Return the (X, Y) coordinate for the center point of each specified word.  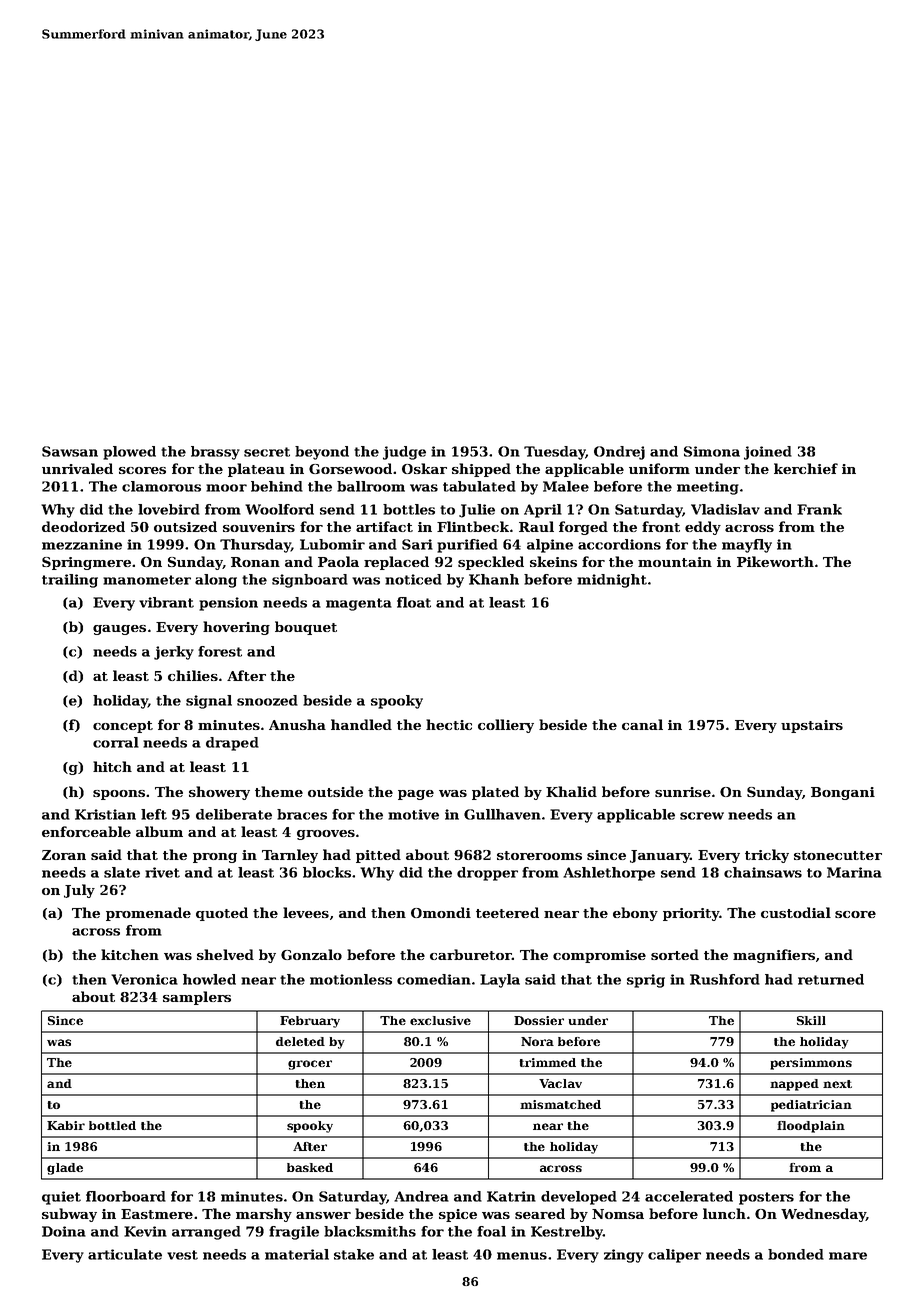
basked (310, 1167)
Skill (811, 1020)
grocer (310, 1065)
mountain (675, 562)
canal (642, 724)
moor (226, 488)
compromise (599, 956)
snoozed (267, 700)
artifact (384, 526)
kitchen (130, 954)
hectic (449, 724)
